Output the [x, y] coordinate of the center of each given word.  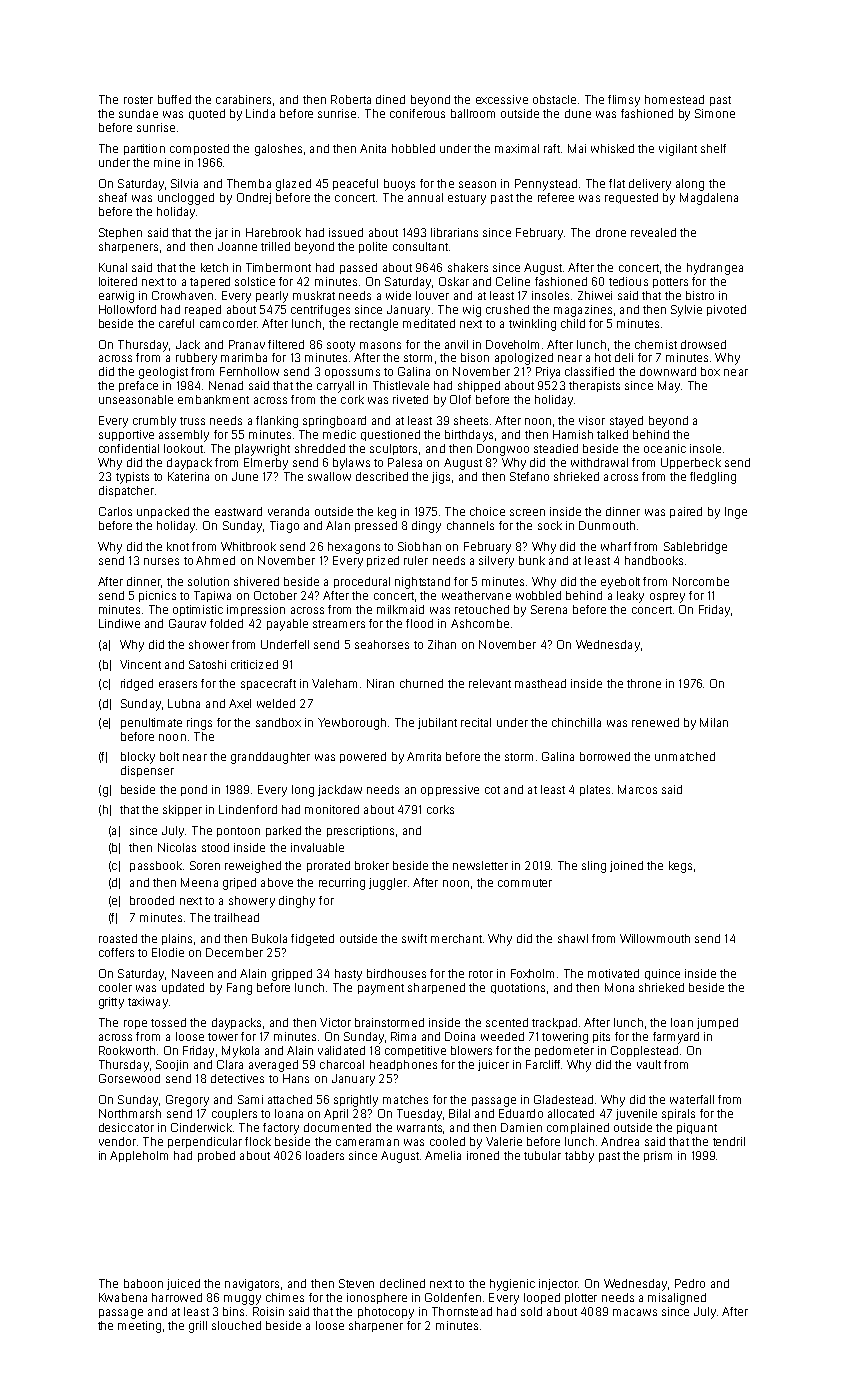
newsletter [480, 865]
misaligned [677, 1299]
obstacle [554, 99]
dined [390, 99]
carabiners [243, 99]
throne [644, 683]
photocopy [386, 1313]
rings [199, 724]
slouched [236, 1325]
